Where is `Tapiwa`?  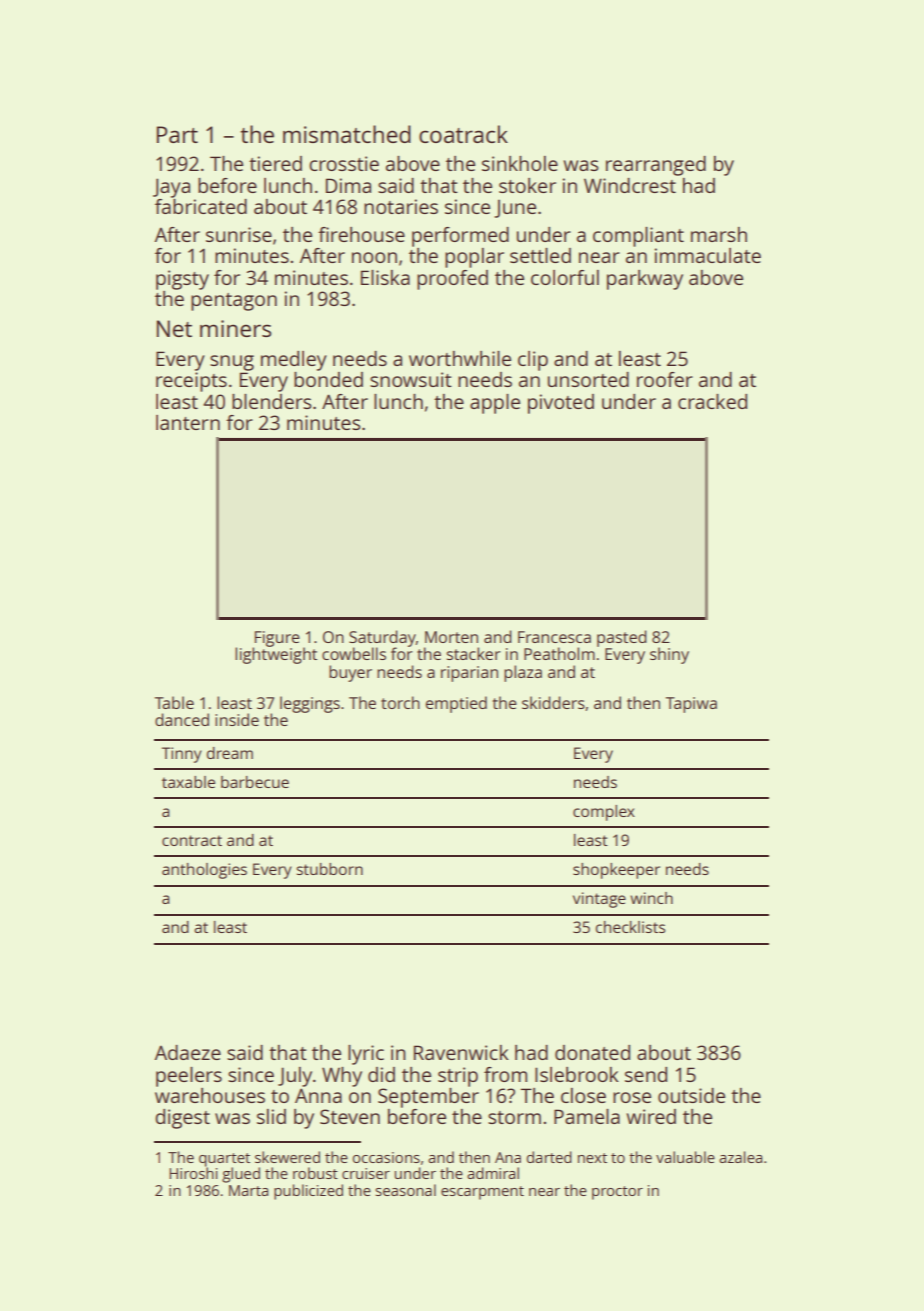 Tapiwa is located at coordinates (691, 705).
